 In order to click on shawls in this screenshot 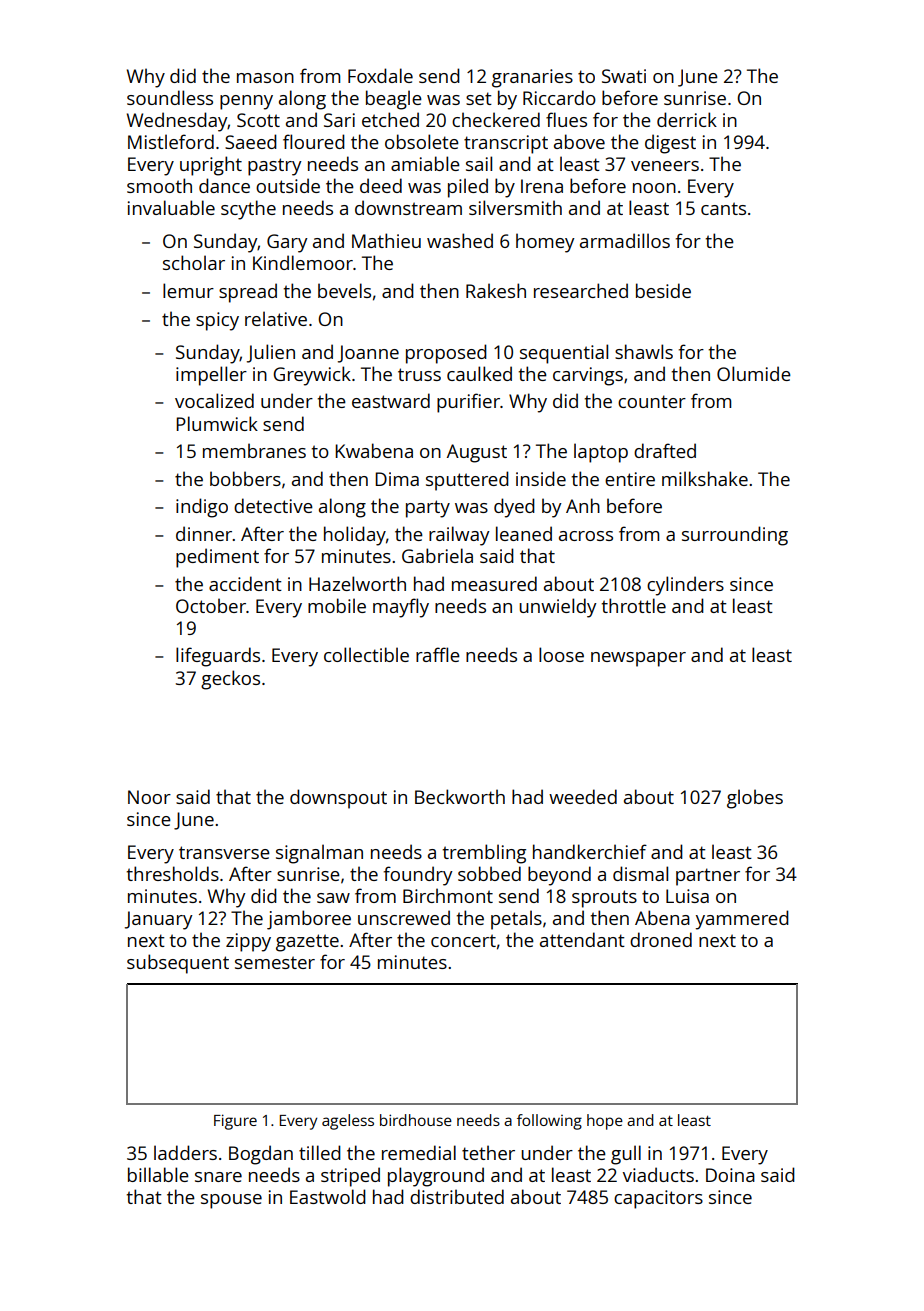, I will do `click(644, 351)`.
